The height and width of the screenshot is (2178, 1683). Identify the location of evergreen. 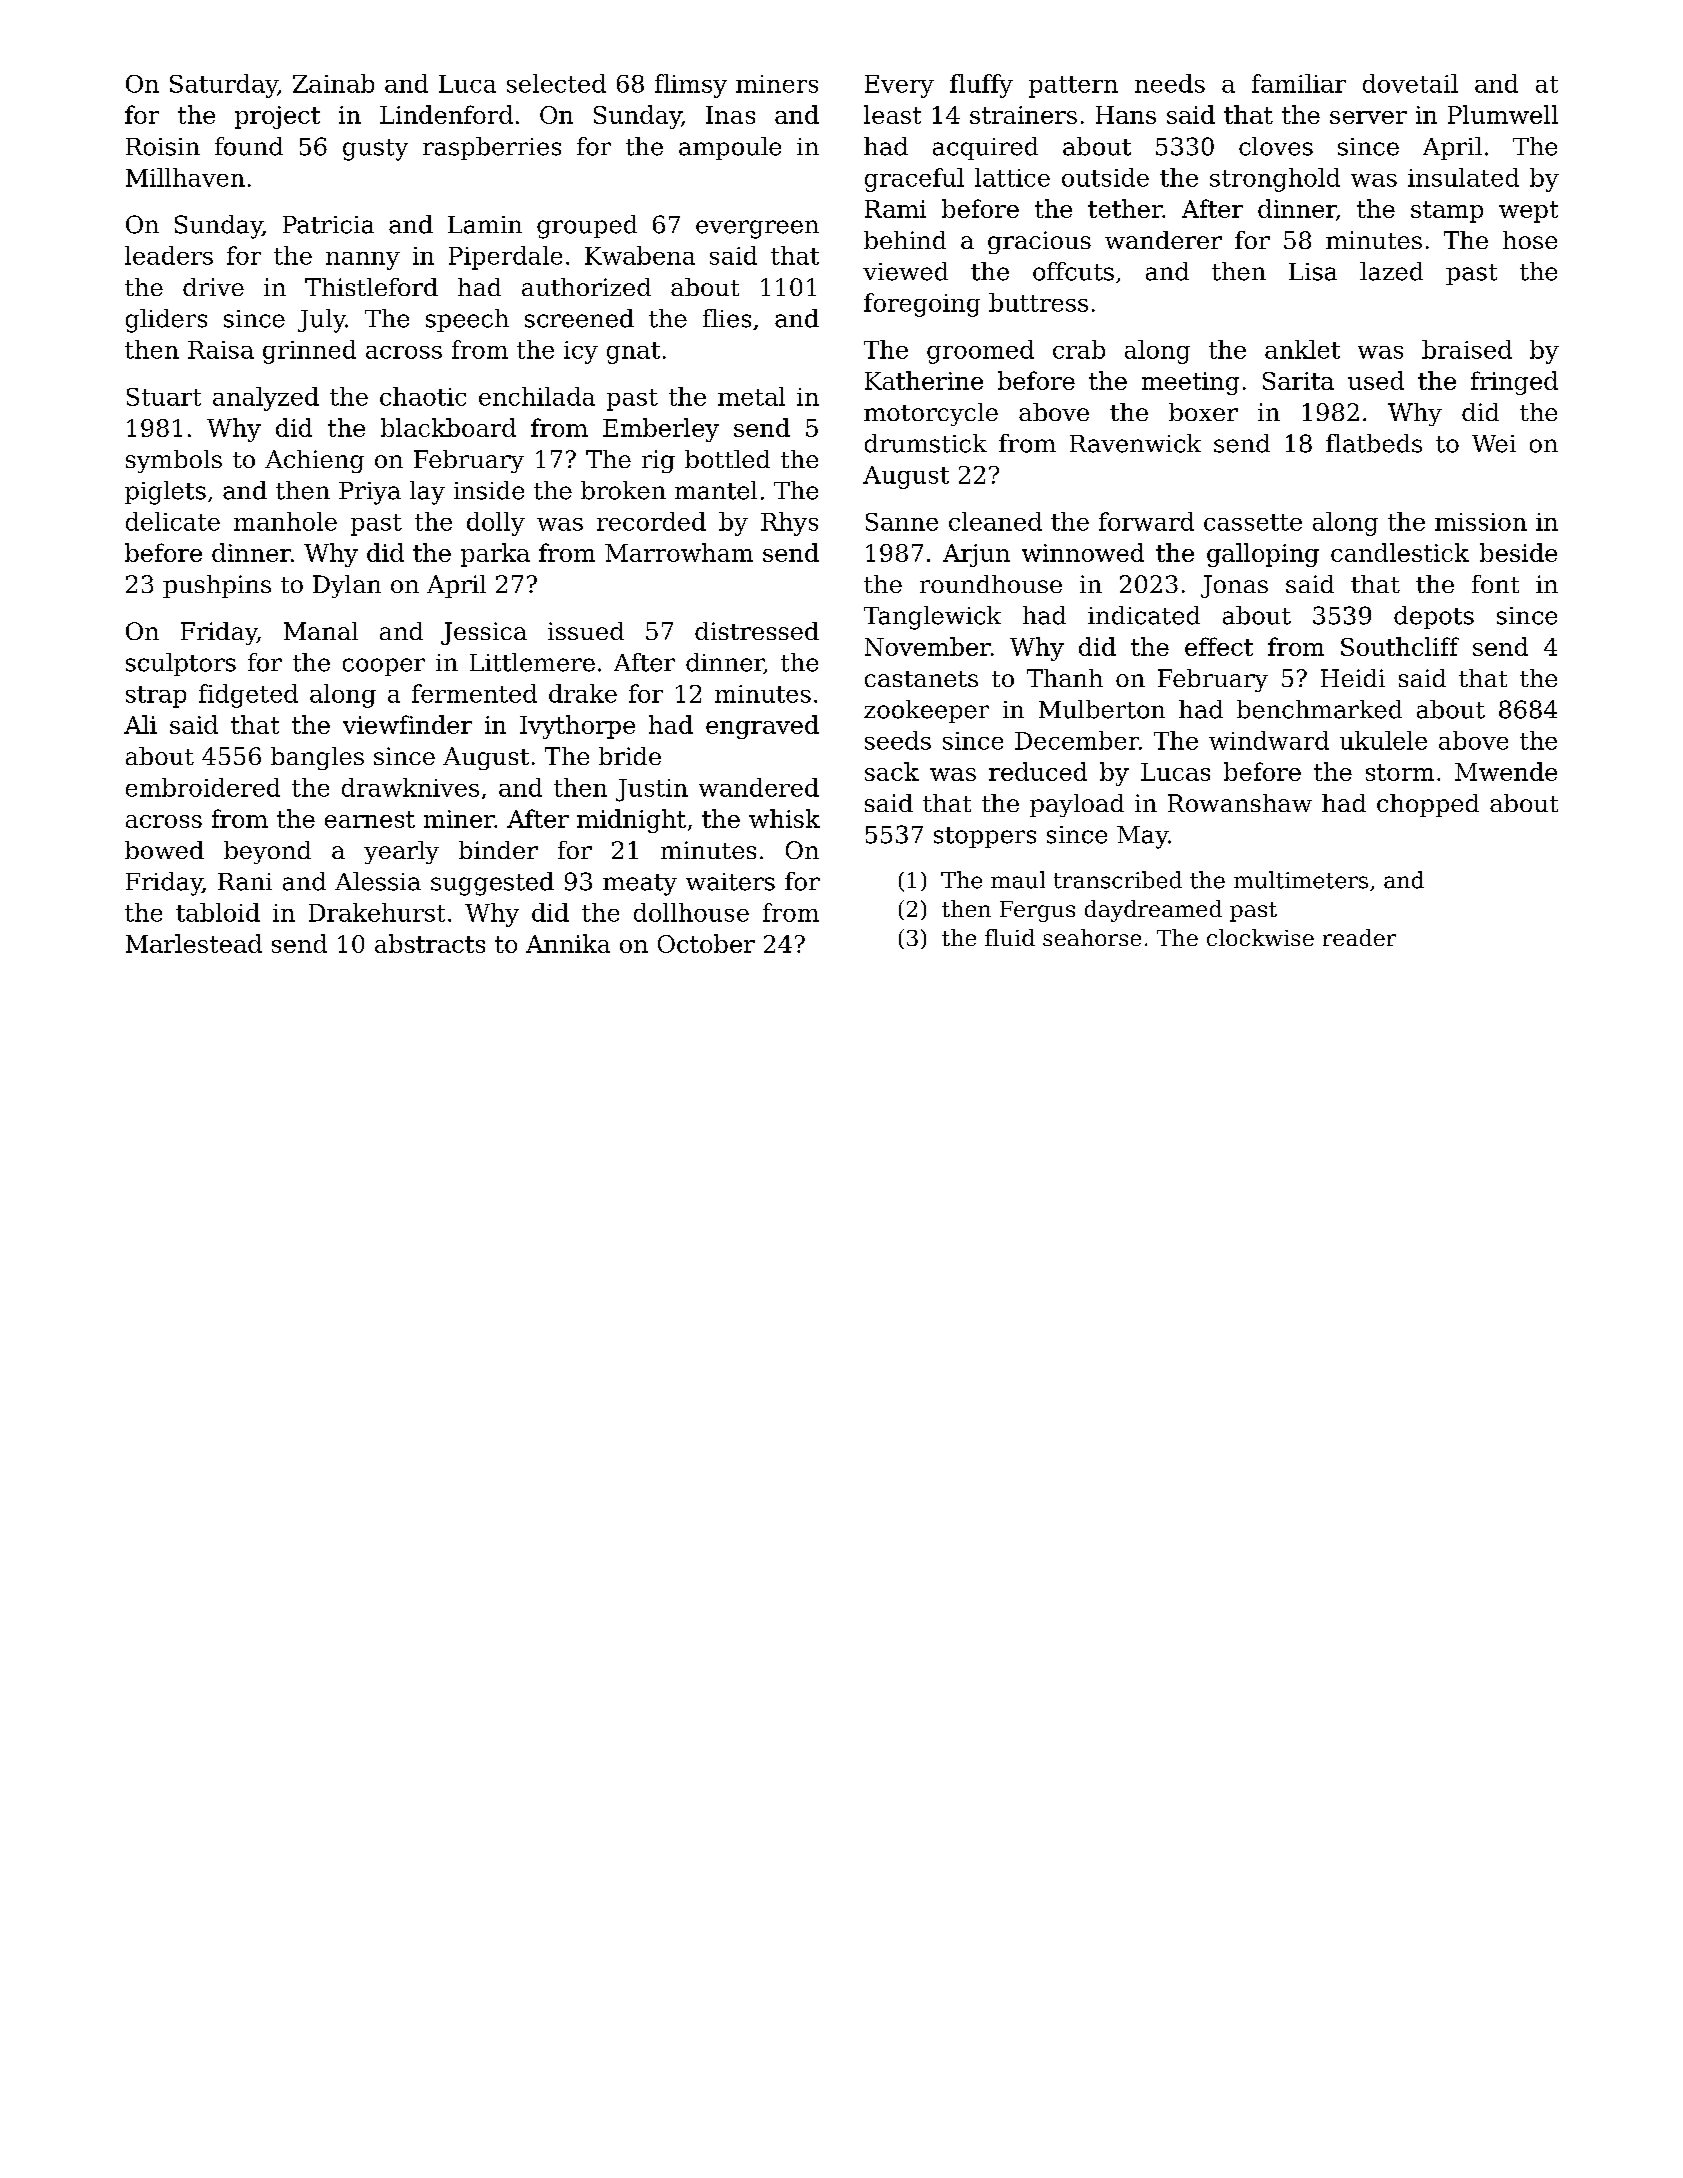
(757, 229).
